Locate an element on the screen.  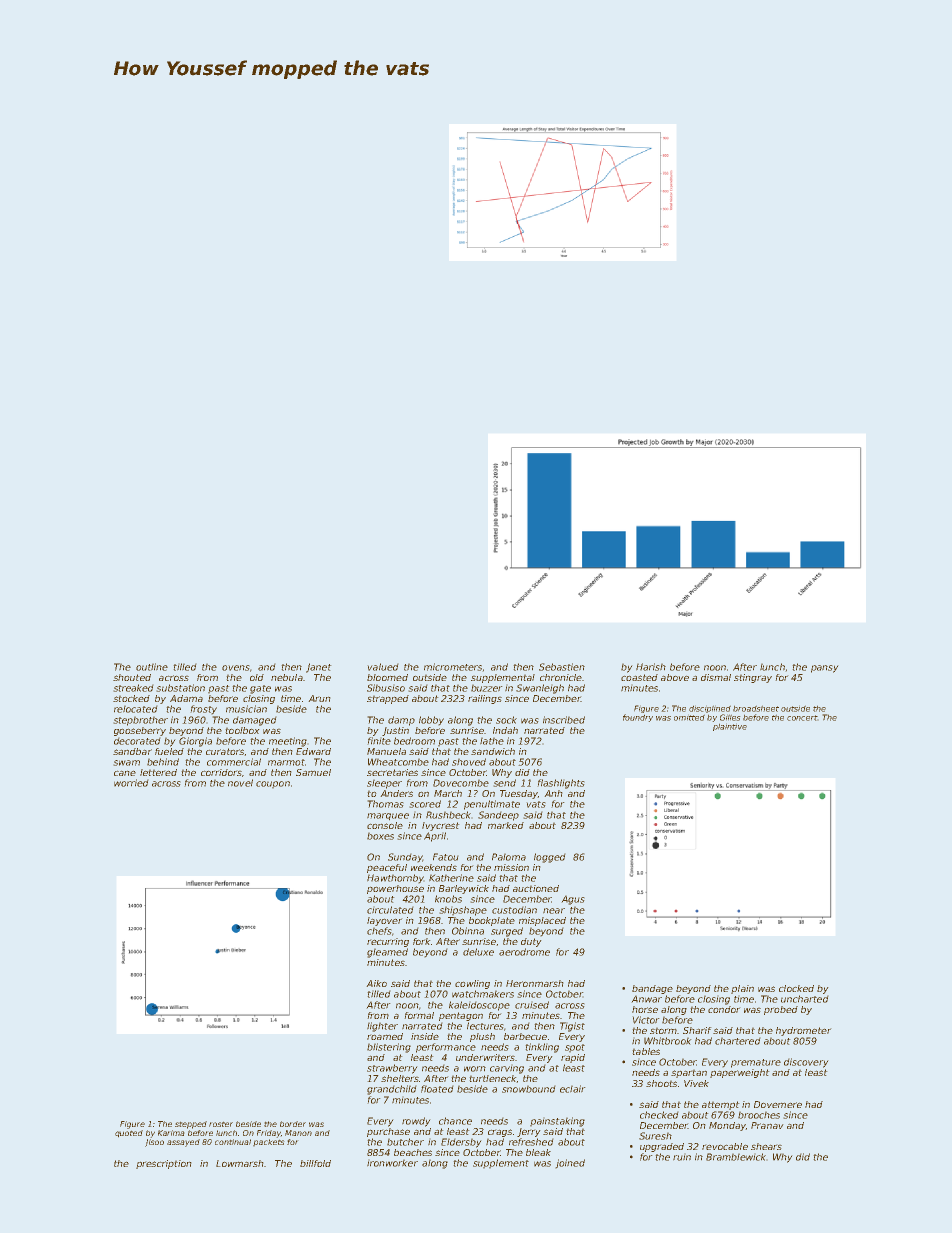
buzzer is located at coordinates (487, 688).
